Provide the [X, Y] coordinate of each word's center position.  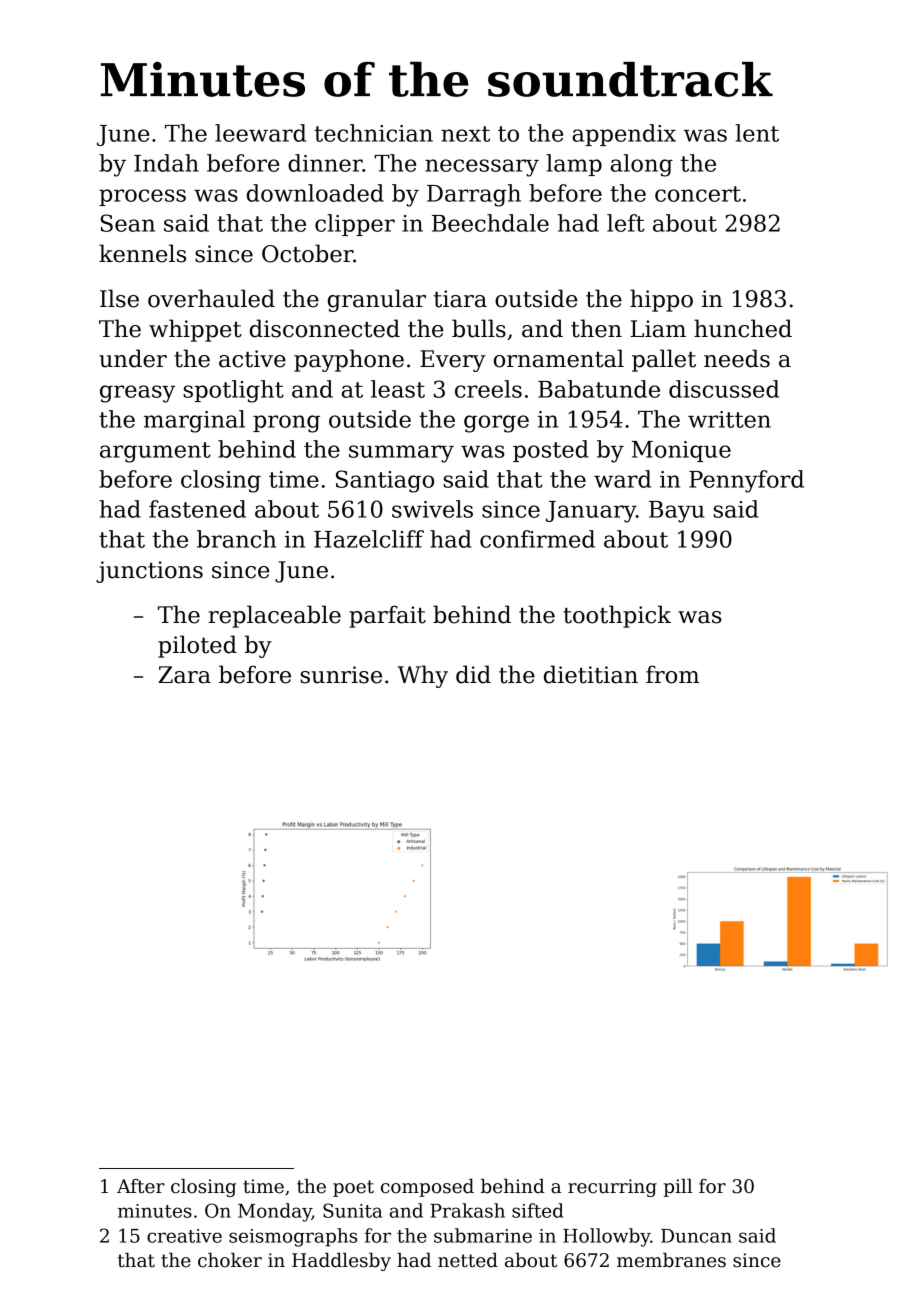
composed [427, 1188]
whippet [195, 330]
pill [678, 1188]
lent [757, 133]
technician [373, 133]
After [141, 1186]
